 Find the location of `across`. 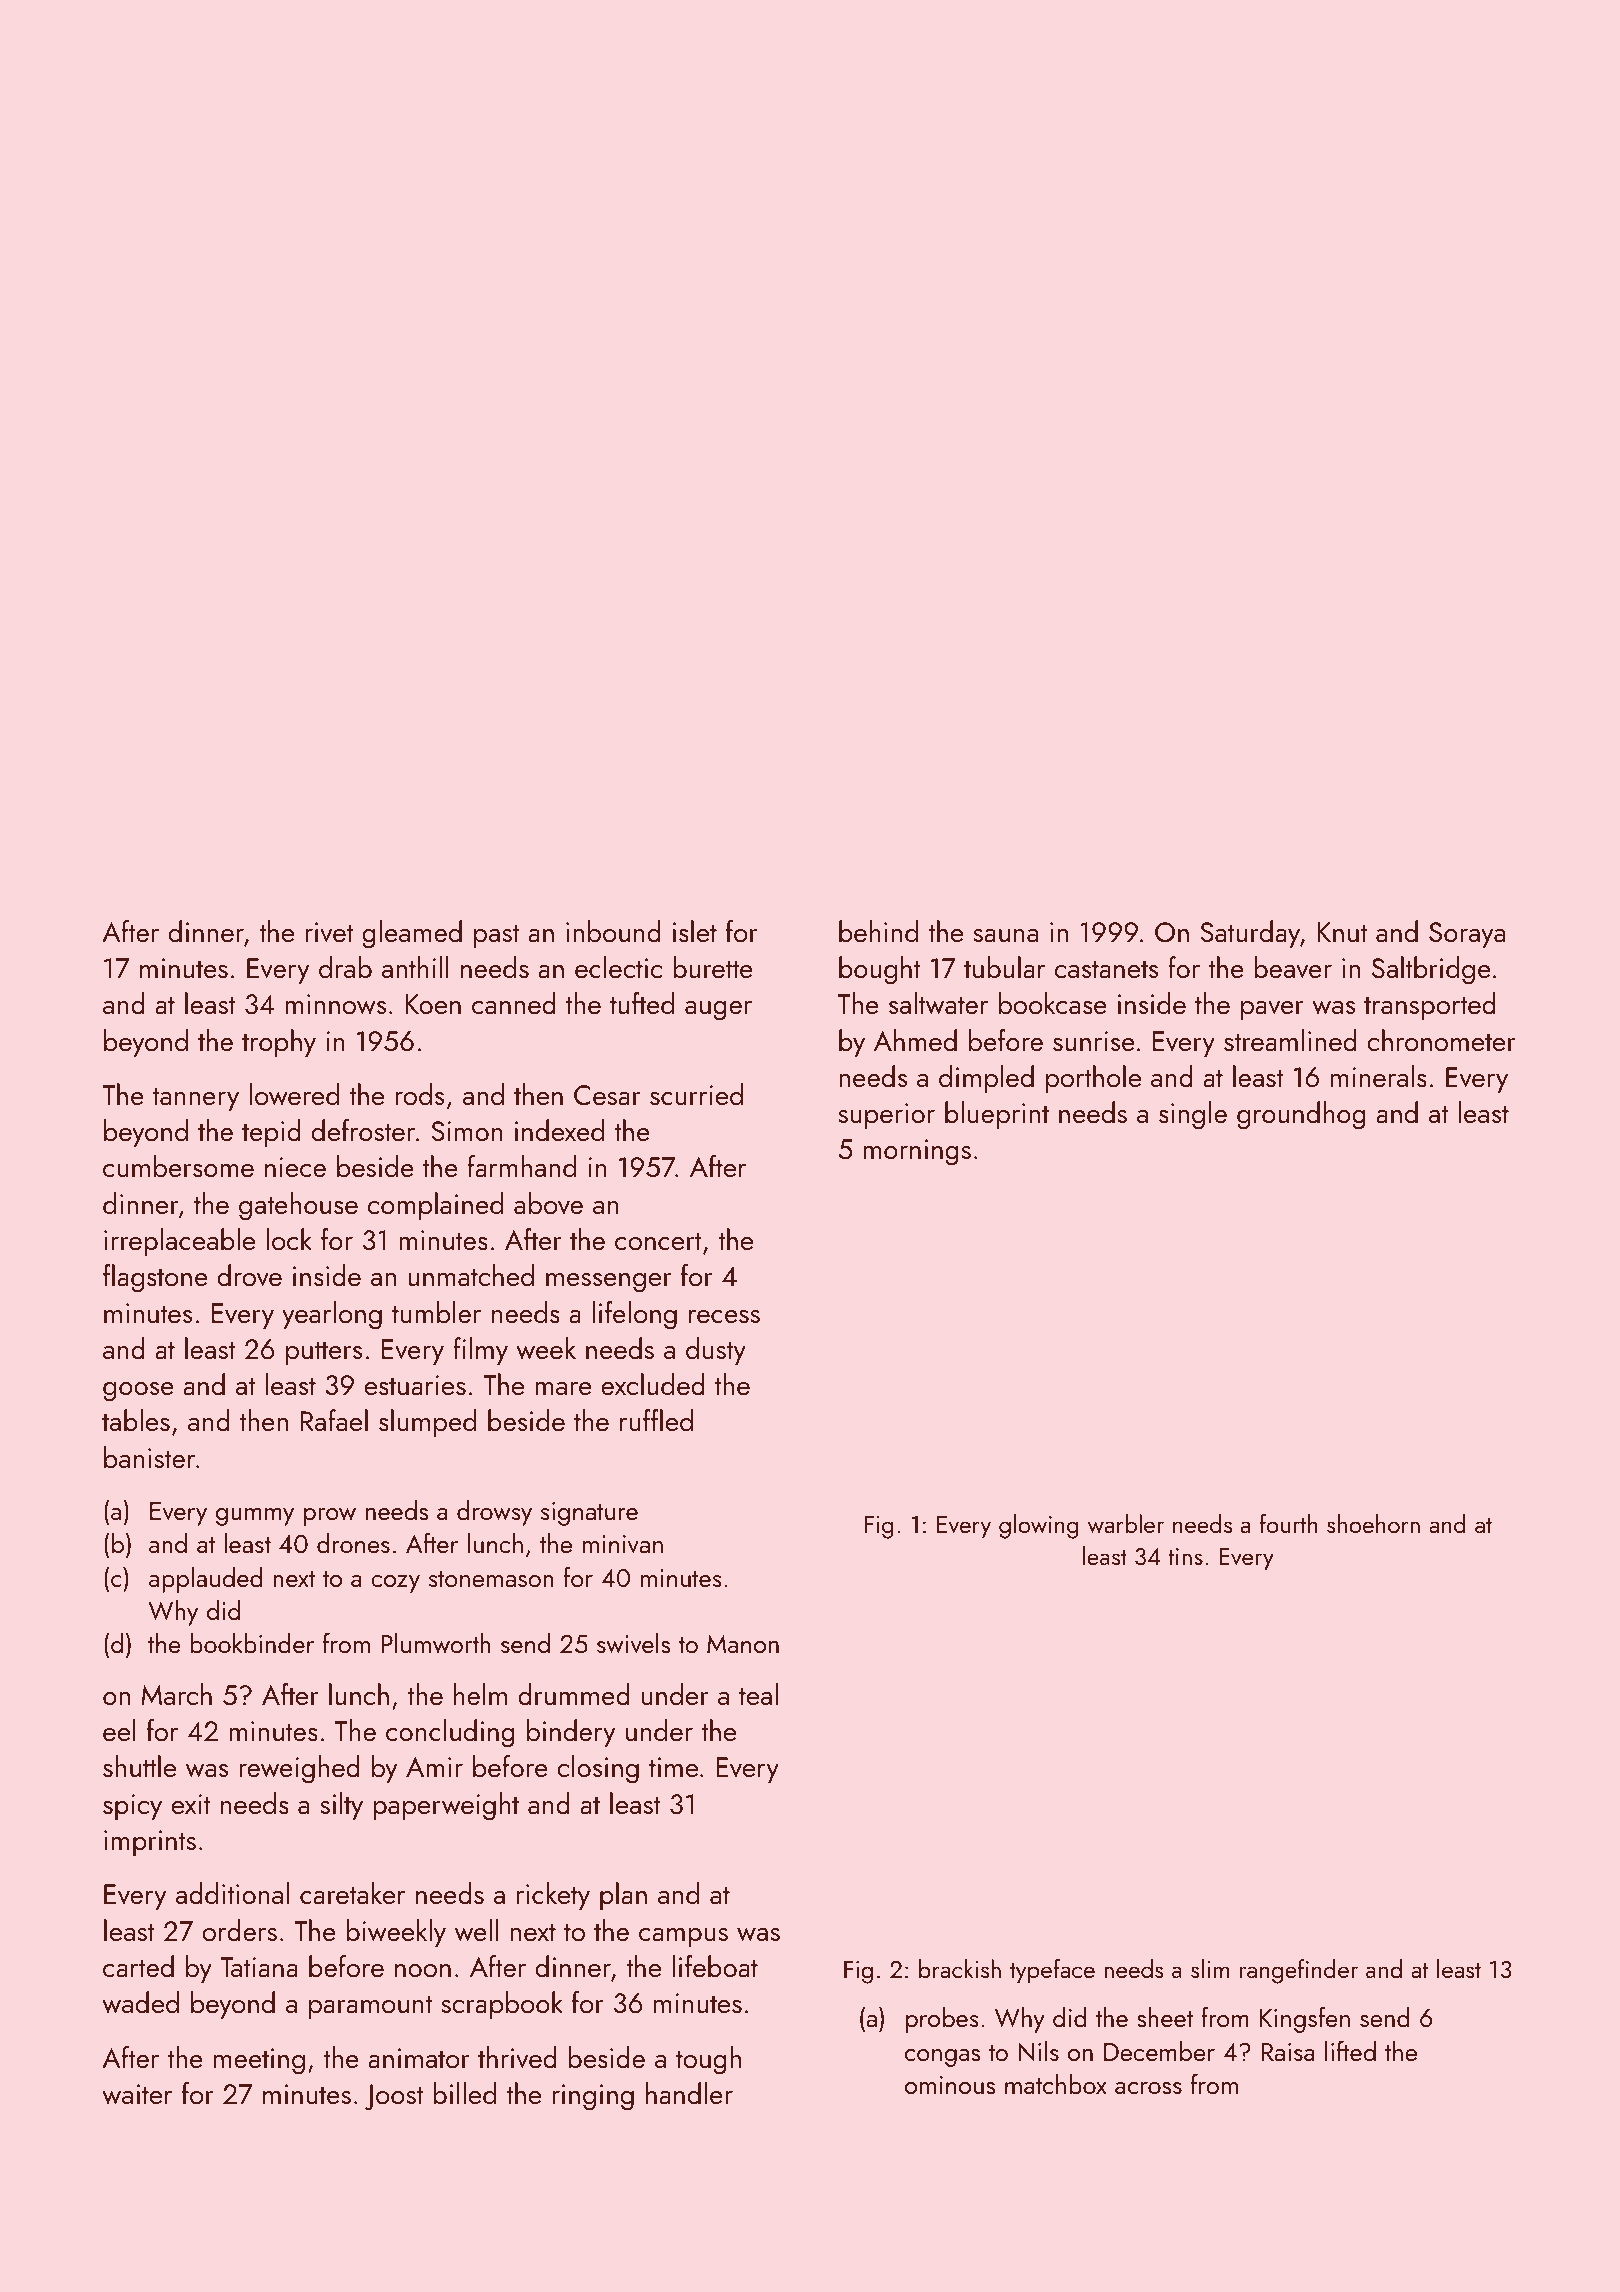

across is located at coordinates (1148, 2088).
